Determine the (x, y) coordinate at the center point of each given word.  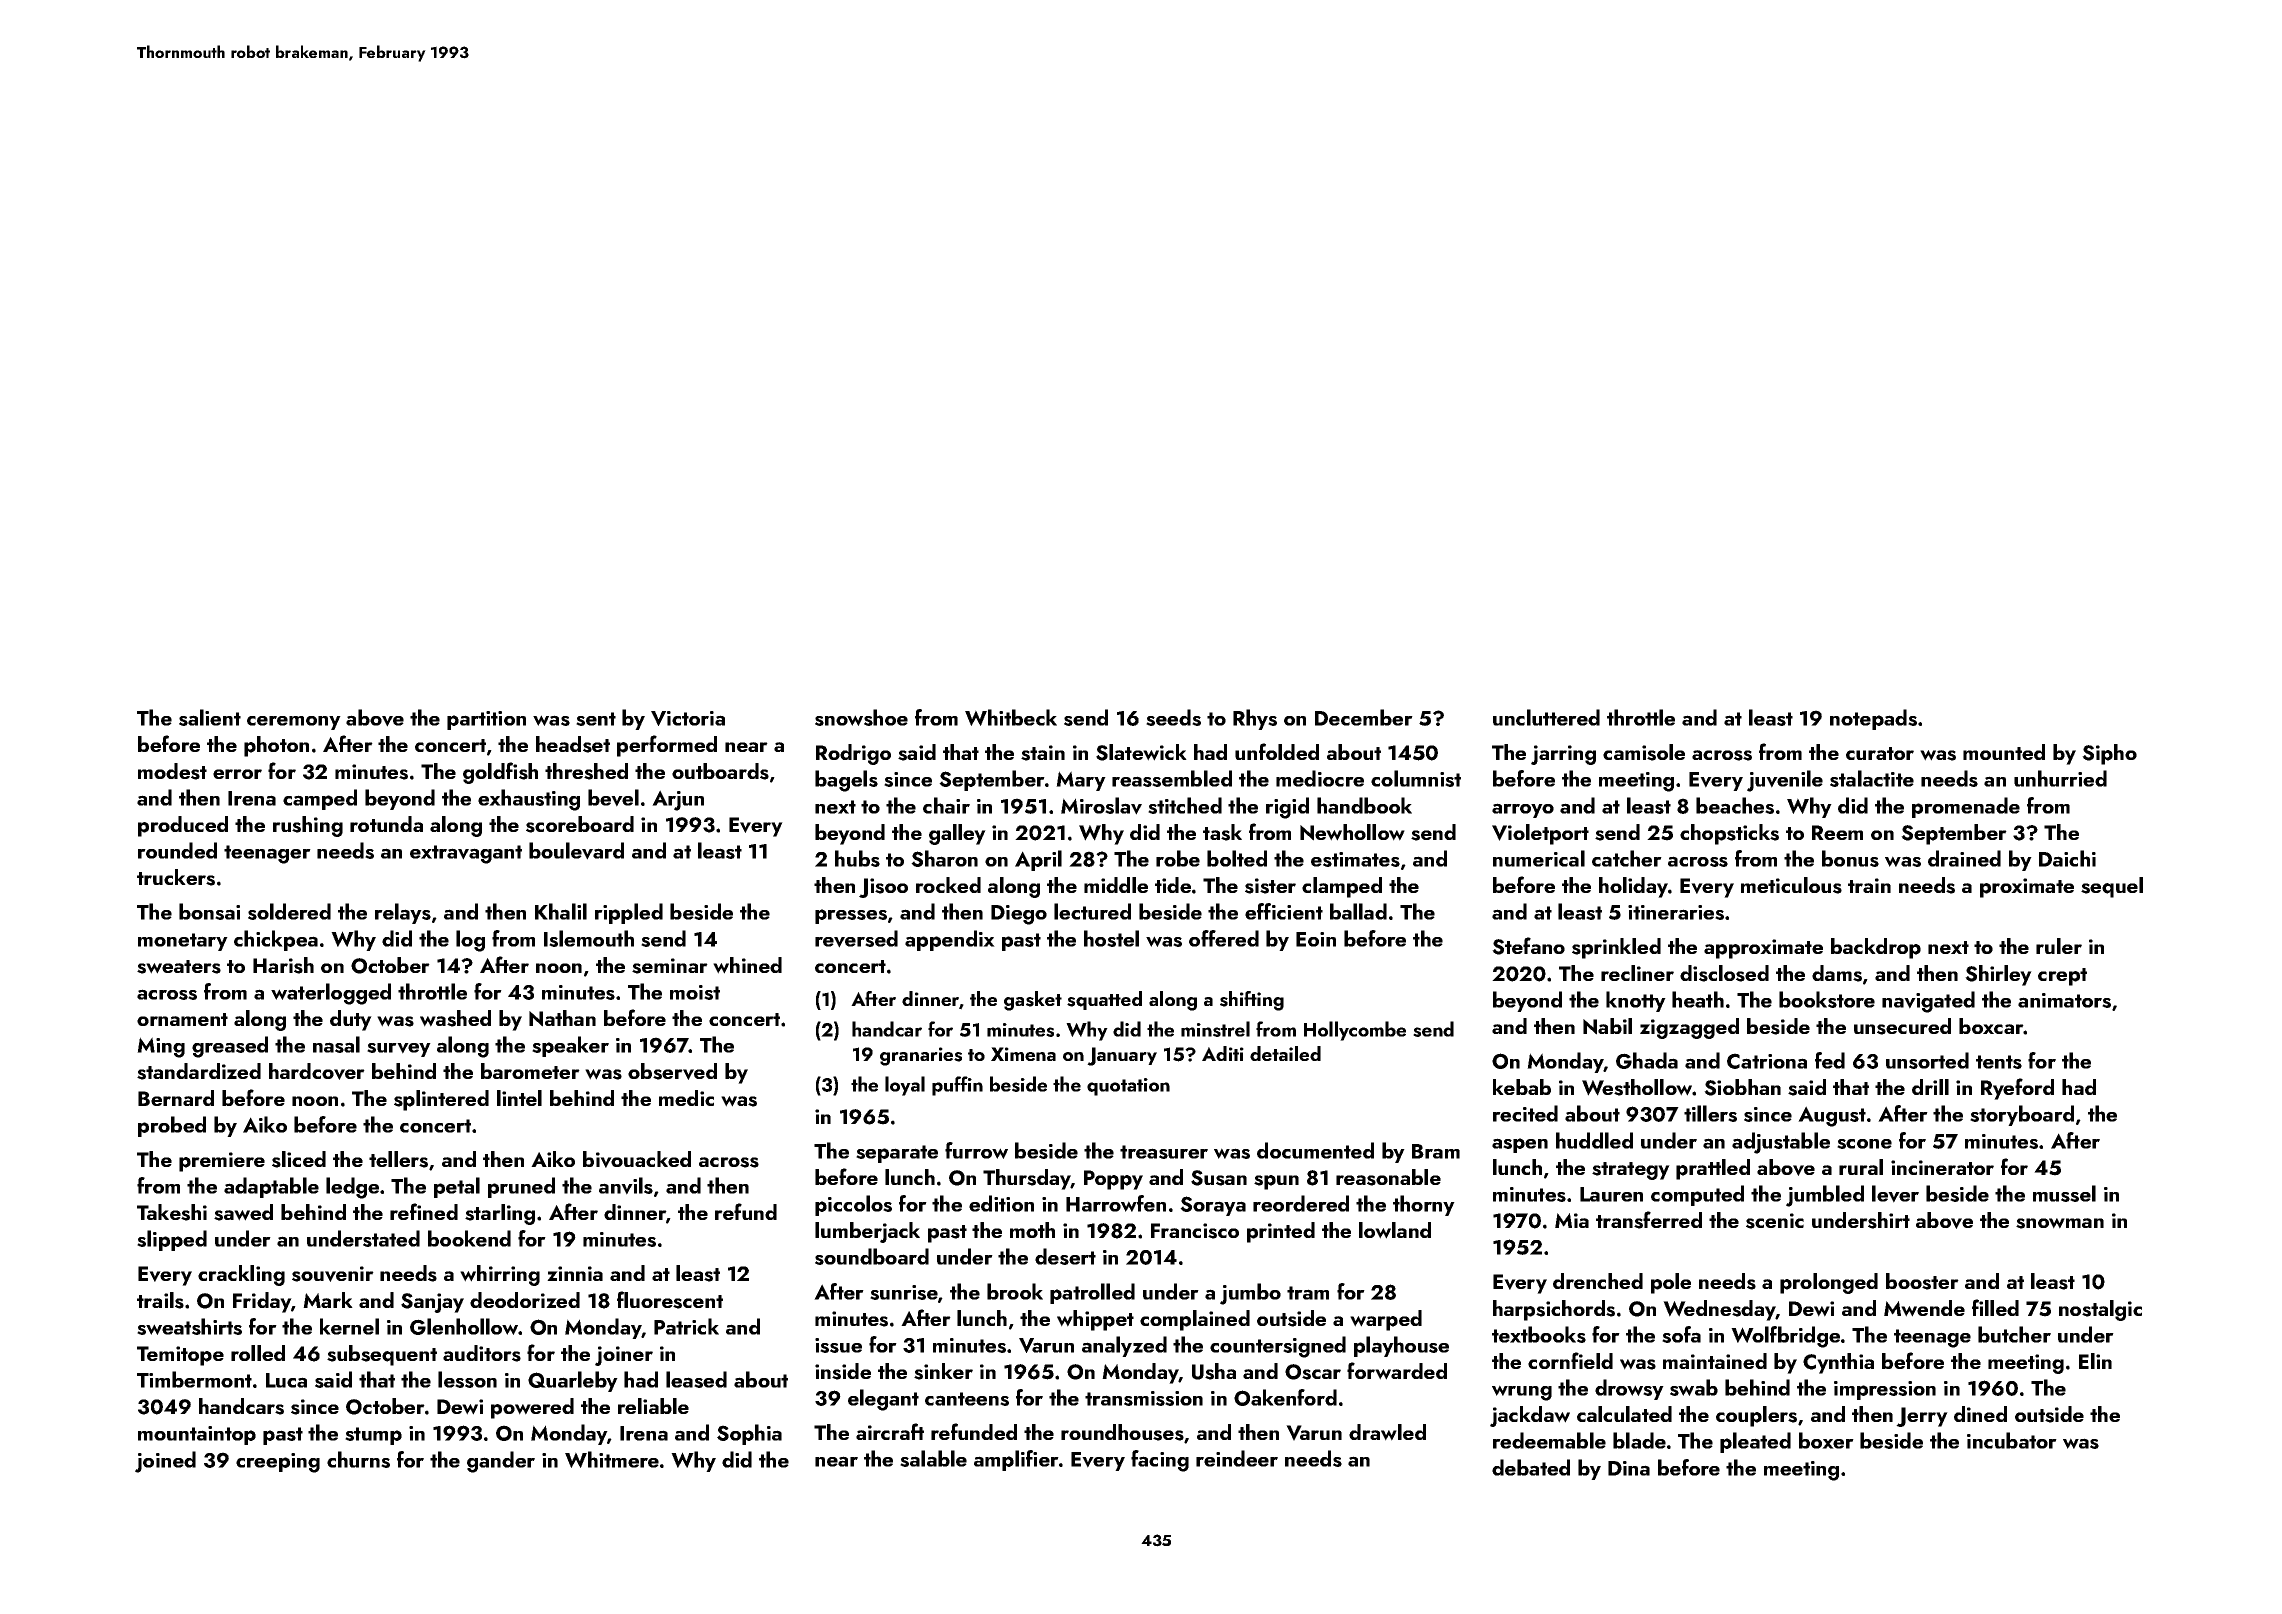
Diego (1019, 915)
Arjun (678, 800)
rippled (629, 913)
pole (1671, 1283)
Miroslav (1101, 806)
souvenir (333, 1274)
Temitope (180, 1356)
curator (1880, 753)
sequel (2112, 887)
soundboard (872, 1256)
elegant (883, 1400)
